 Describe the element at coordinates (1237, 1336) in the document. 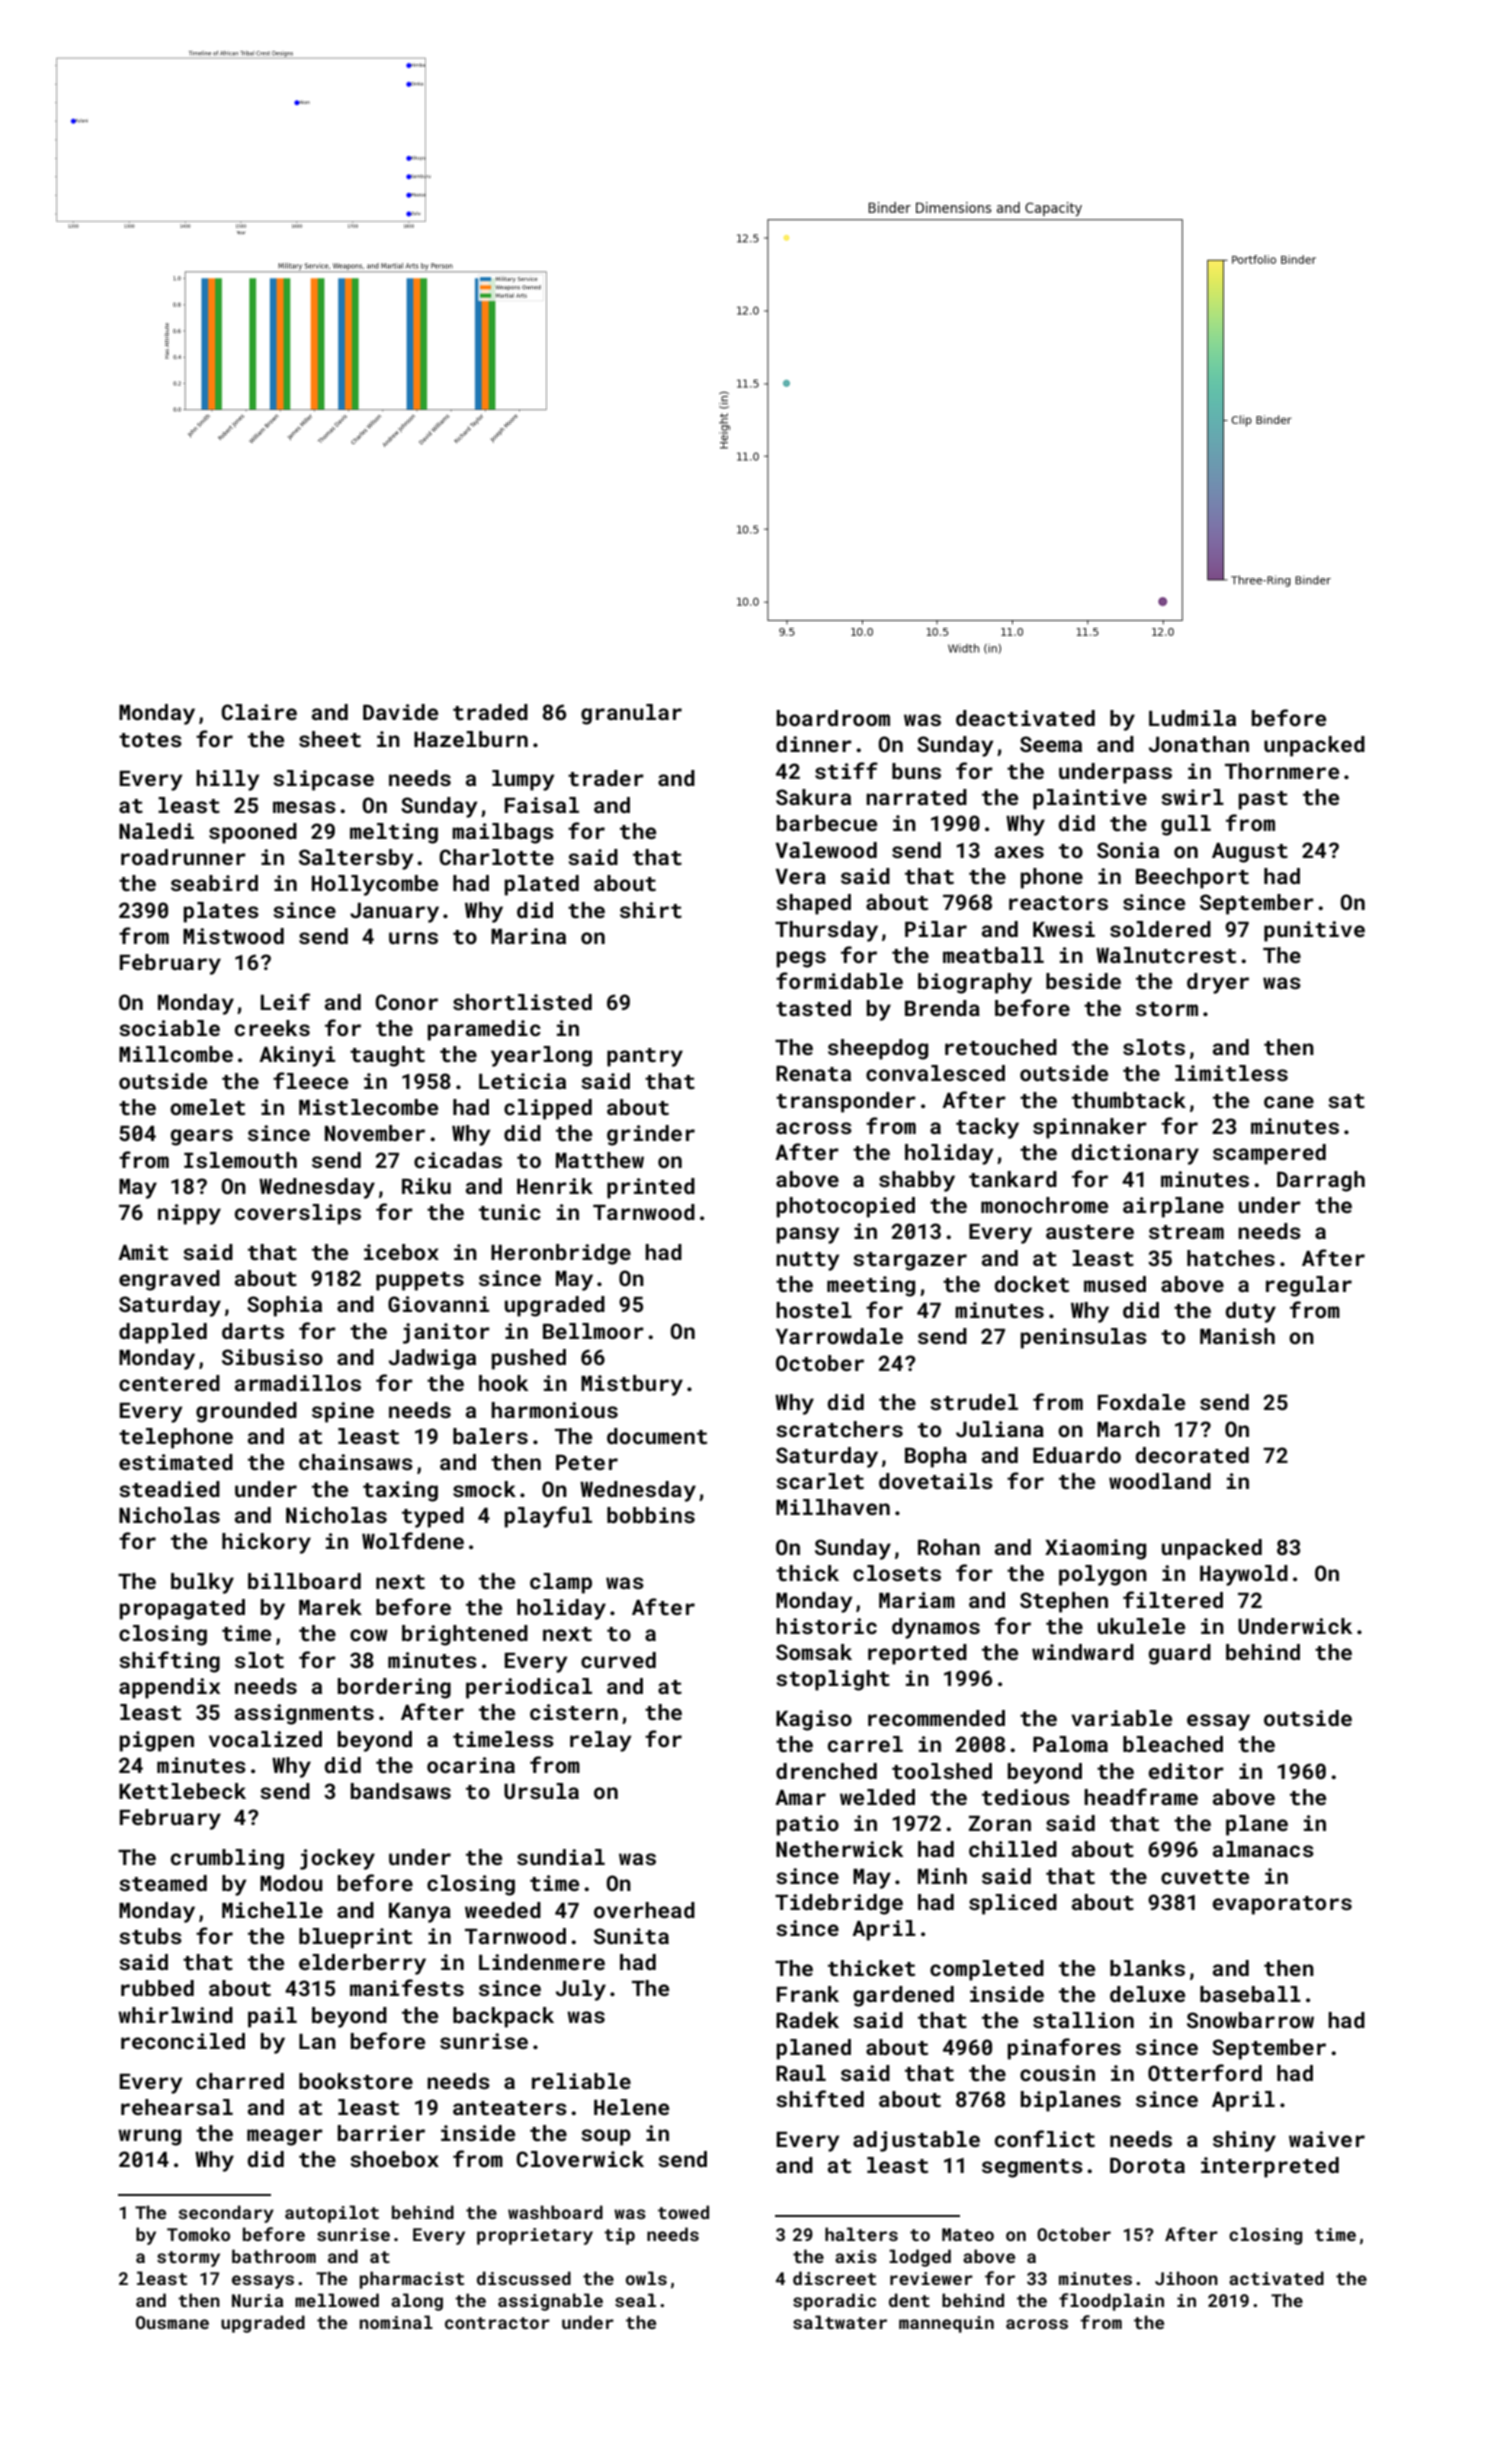

I see `Manish` at that location.
